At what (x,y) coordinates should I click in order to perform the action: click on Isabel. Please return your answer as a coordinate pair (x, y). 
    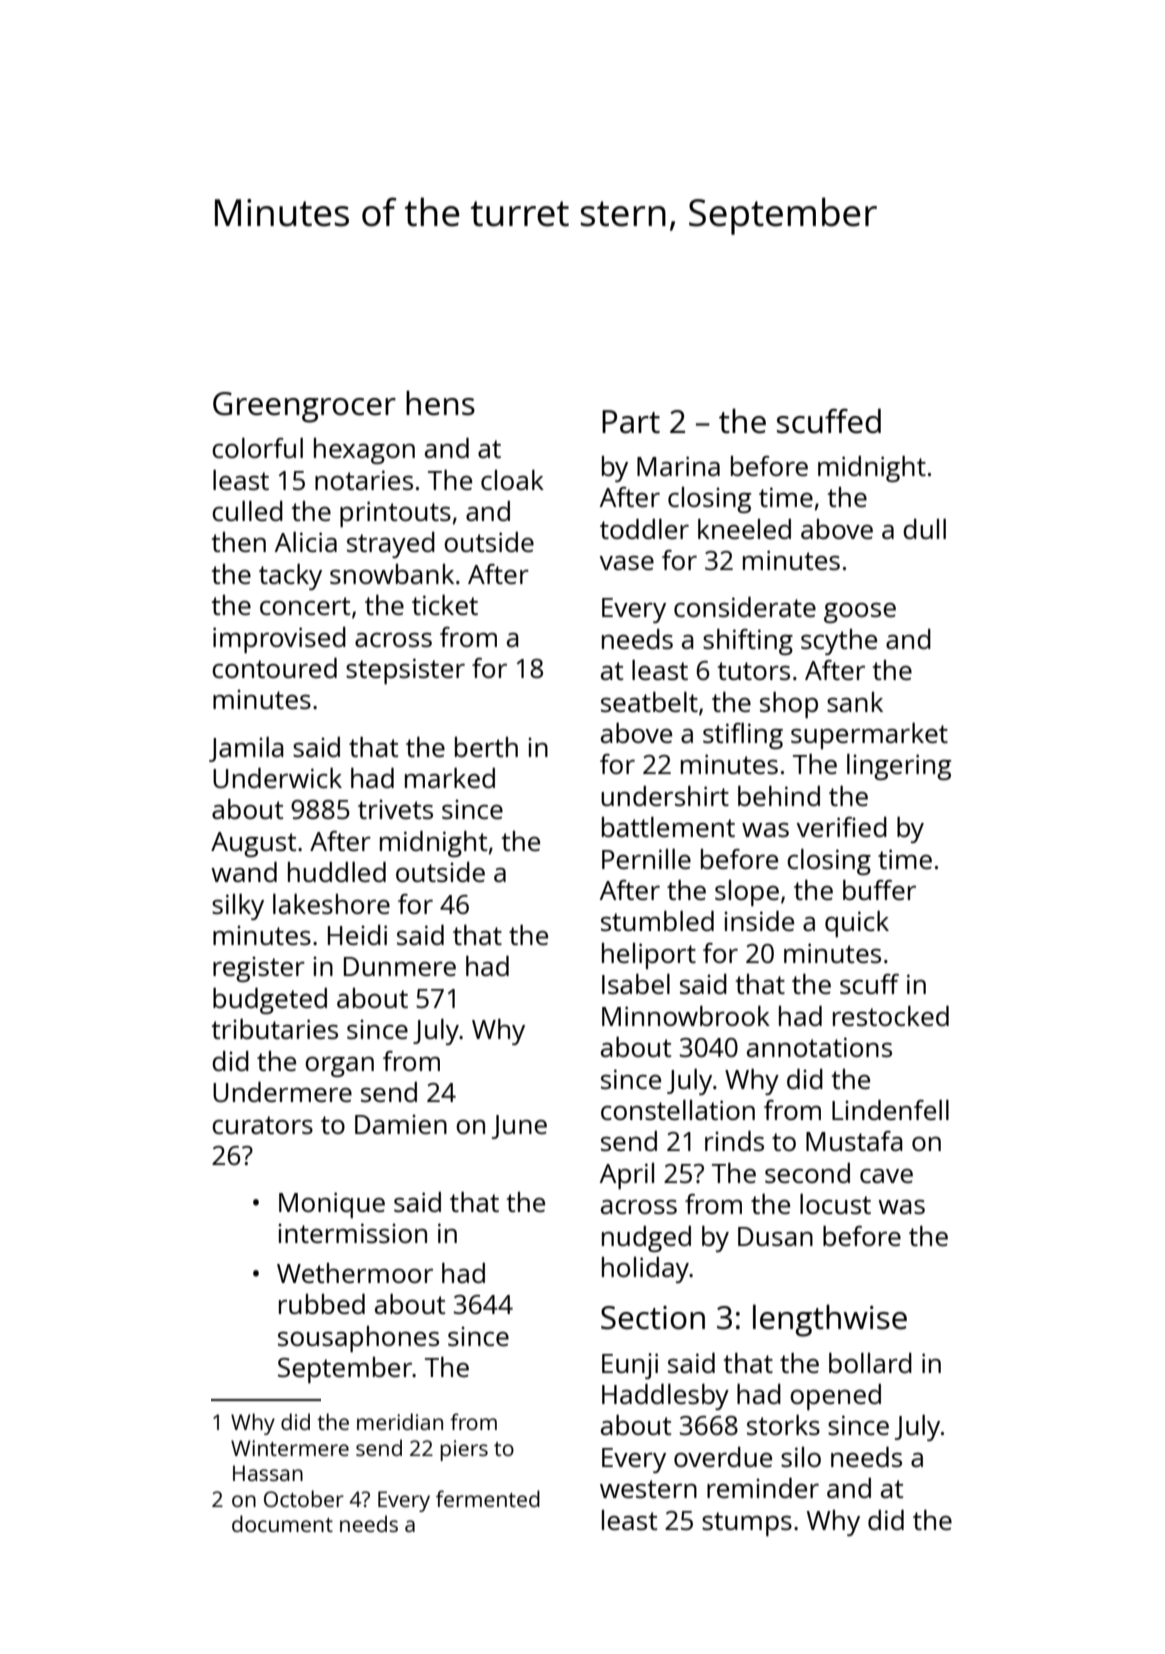
    Looking at the image, I should click on (636, 984).
